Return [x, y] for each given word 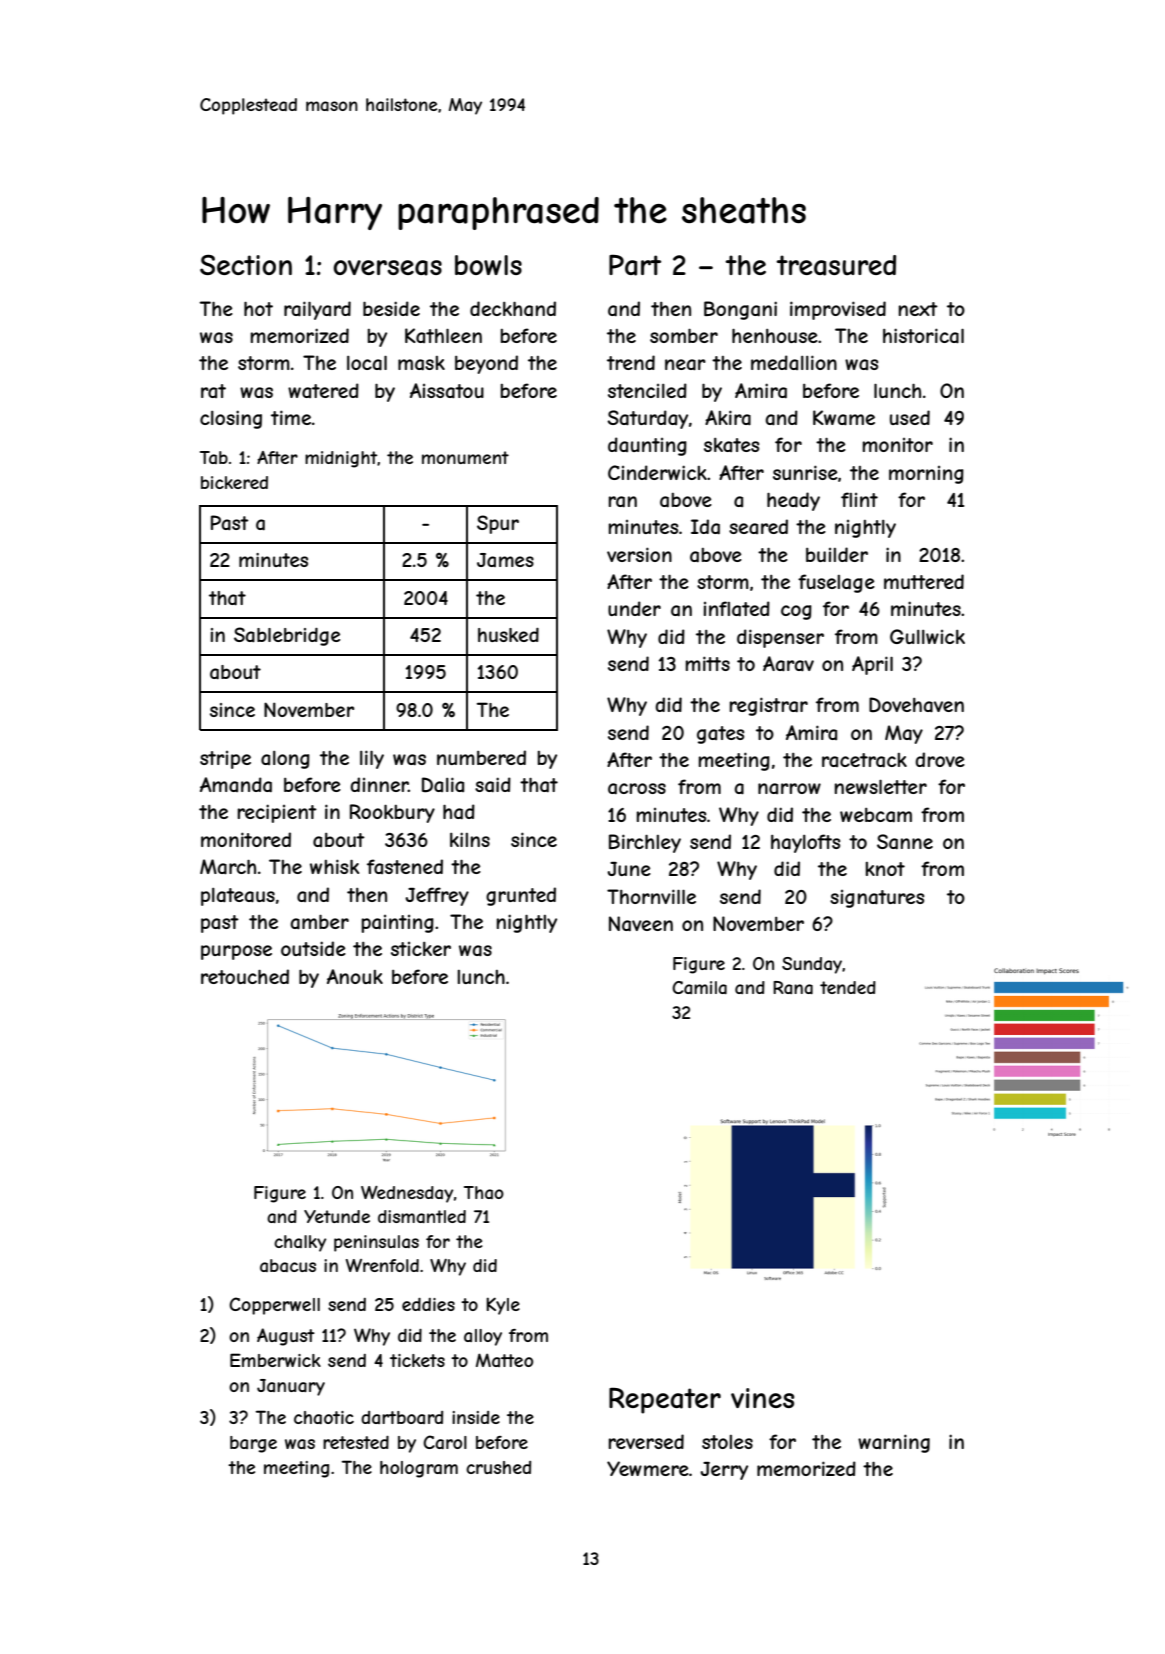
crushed [498, 1467]
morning [926, 475]
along [285, 760]
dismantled [422, 1216]
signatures [877, 899]
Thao [484, 1192]
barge [253, 1444]
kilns [470, 839]
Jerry [724, 1471]
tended [848, 987]
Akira [728, 418]
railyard [317, 310]
